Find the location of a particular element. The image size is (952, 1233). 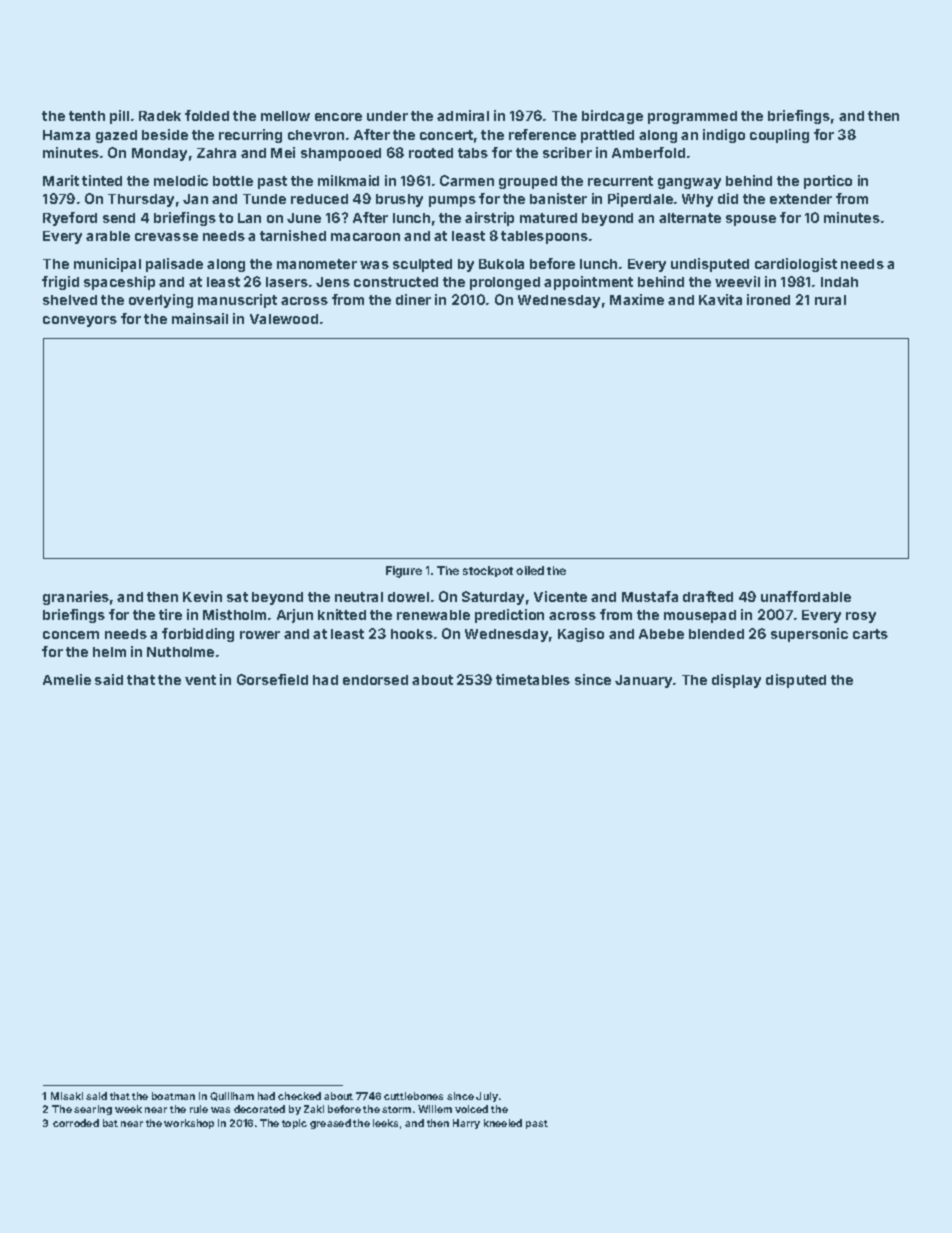

January is located at coordinates (643, 681).
